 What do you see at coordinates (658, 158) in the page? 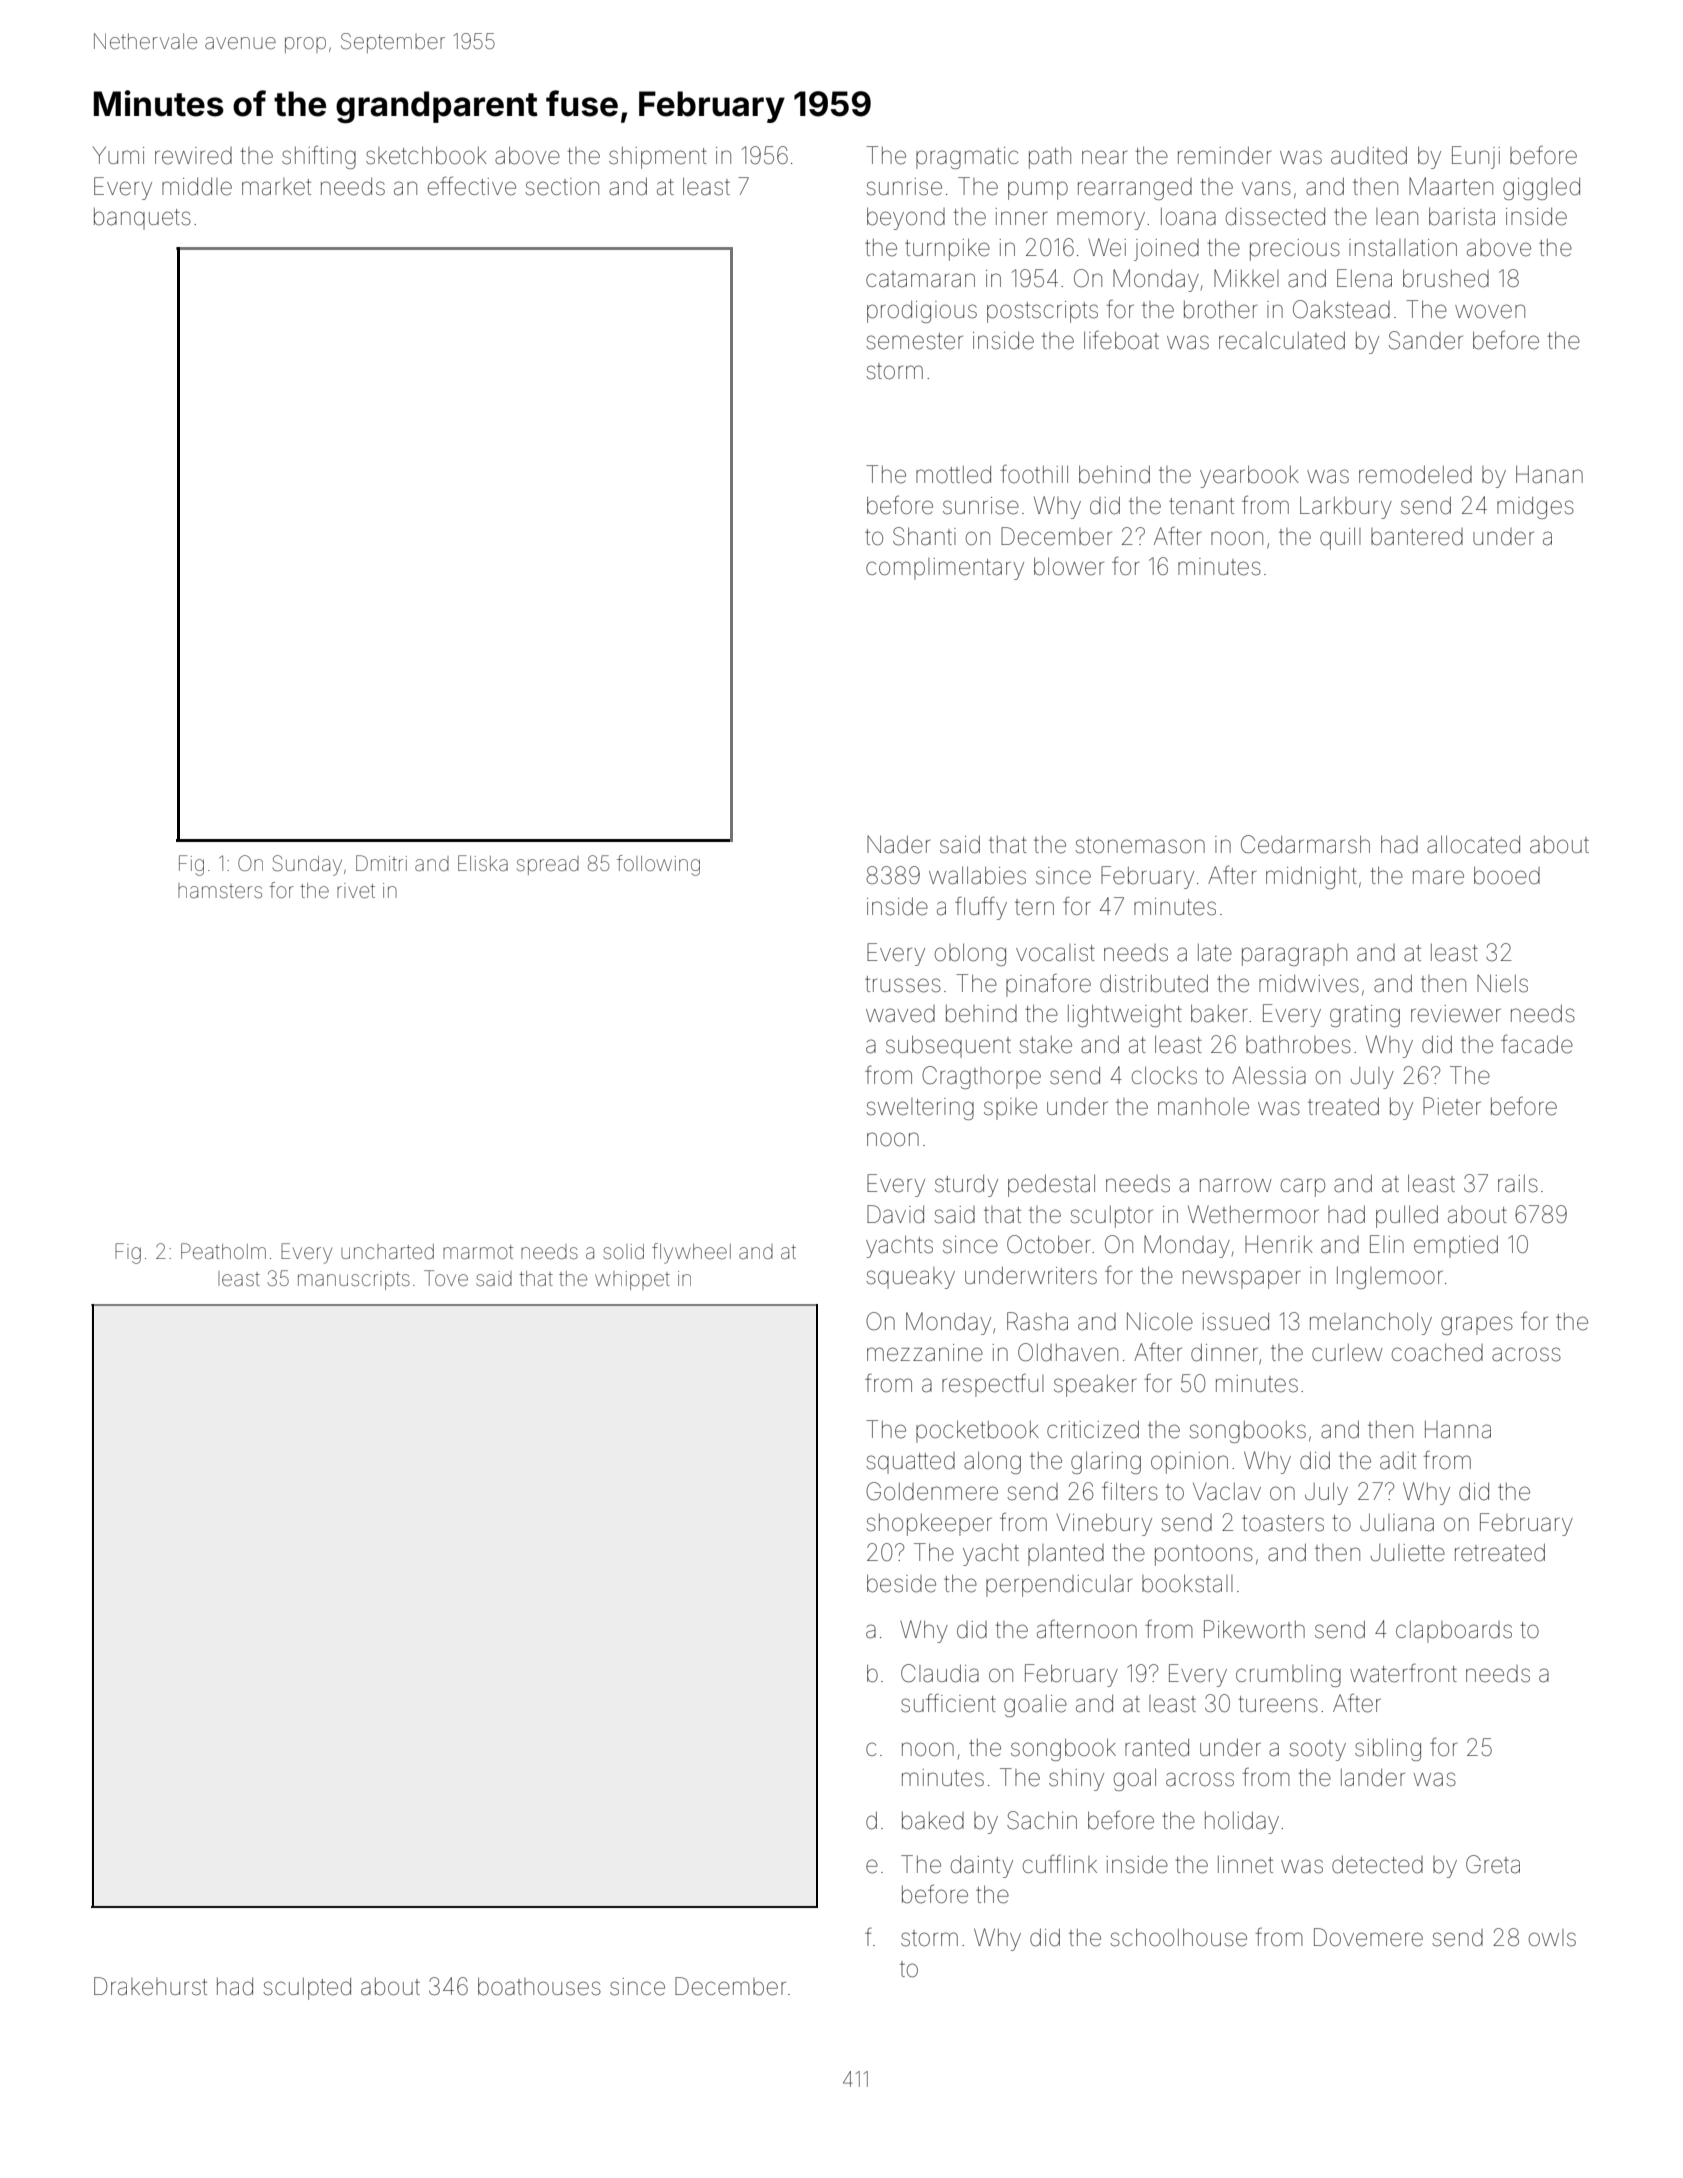
I see `shipment` at bounding box center [658, 158].
